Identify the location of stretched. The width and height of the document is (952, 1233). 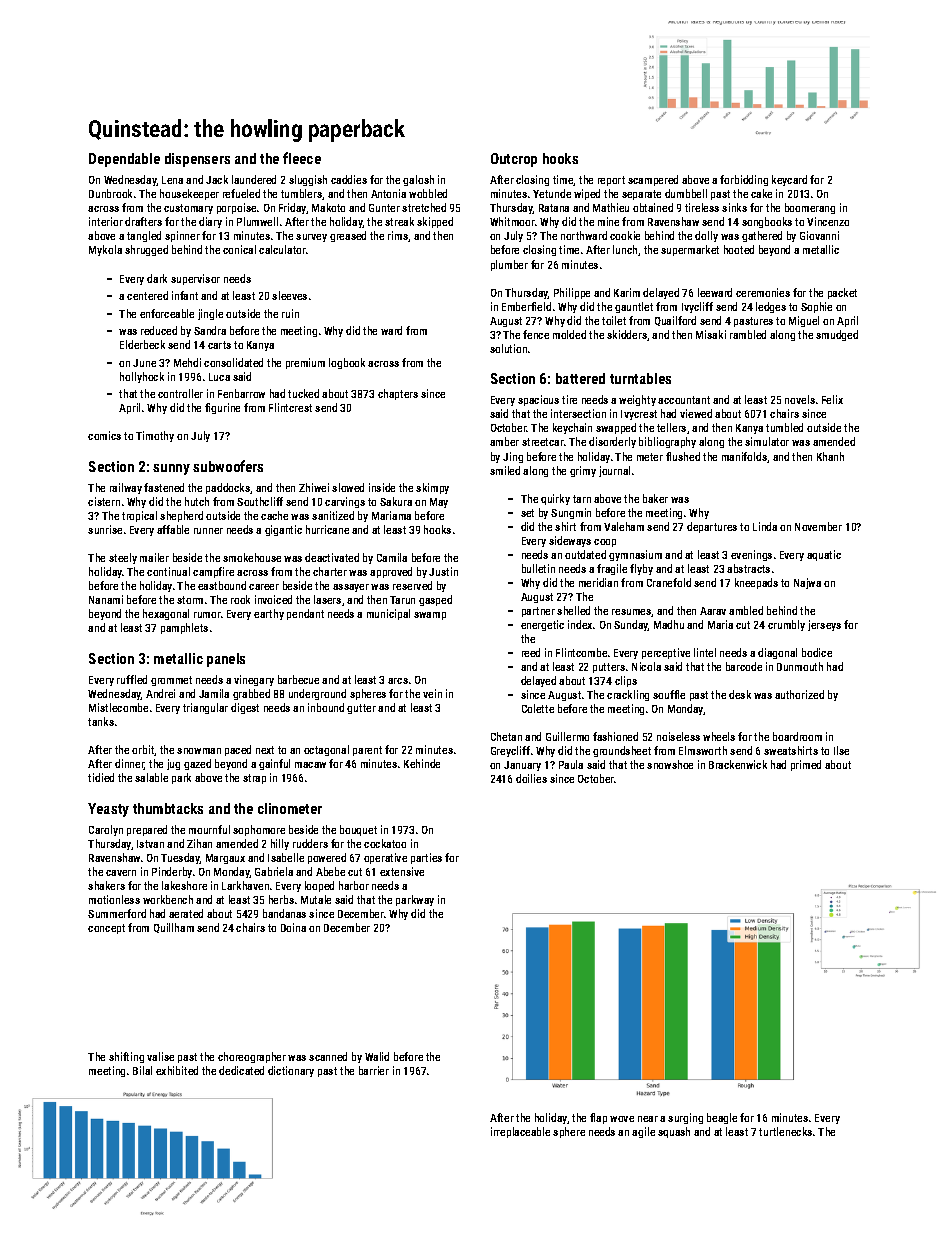
(424, 207).
